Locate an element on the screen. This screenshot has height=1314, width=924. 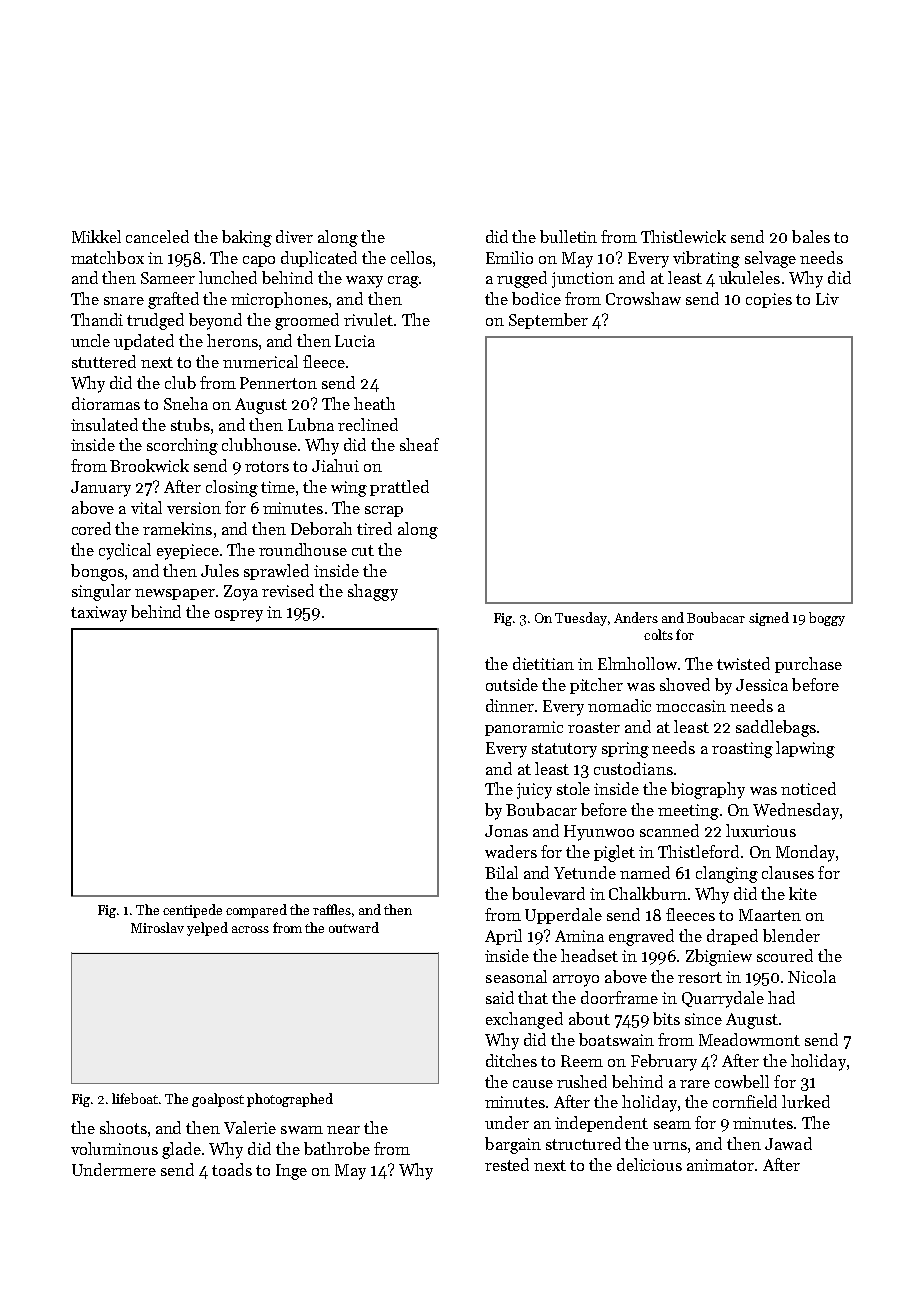
Thistlewick is located at coordinates (683, 236).
